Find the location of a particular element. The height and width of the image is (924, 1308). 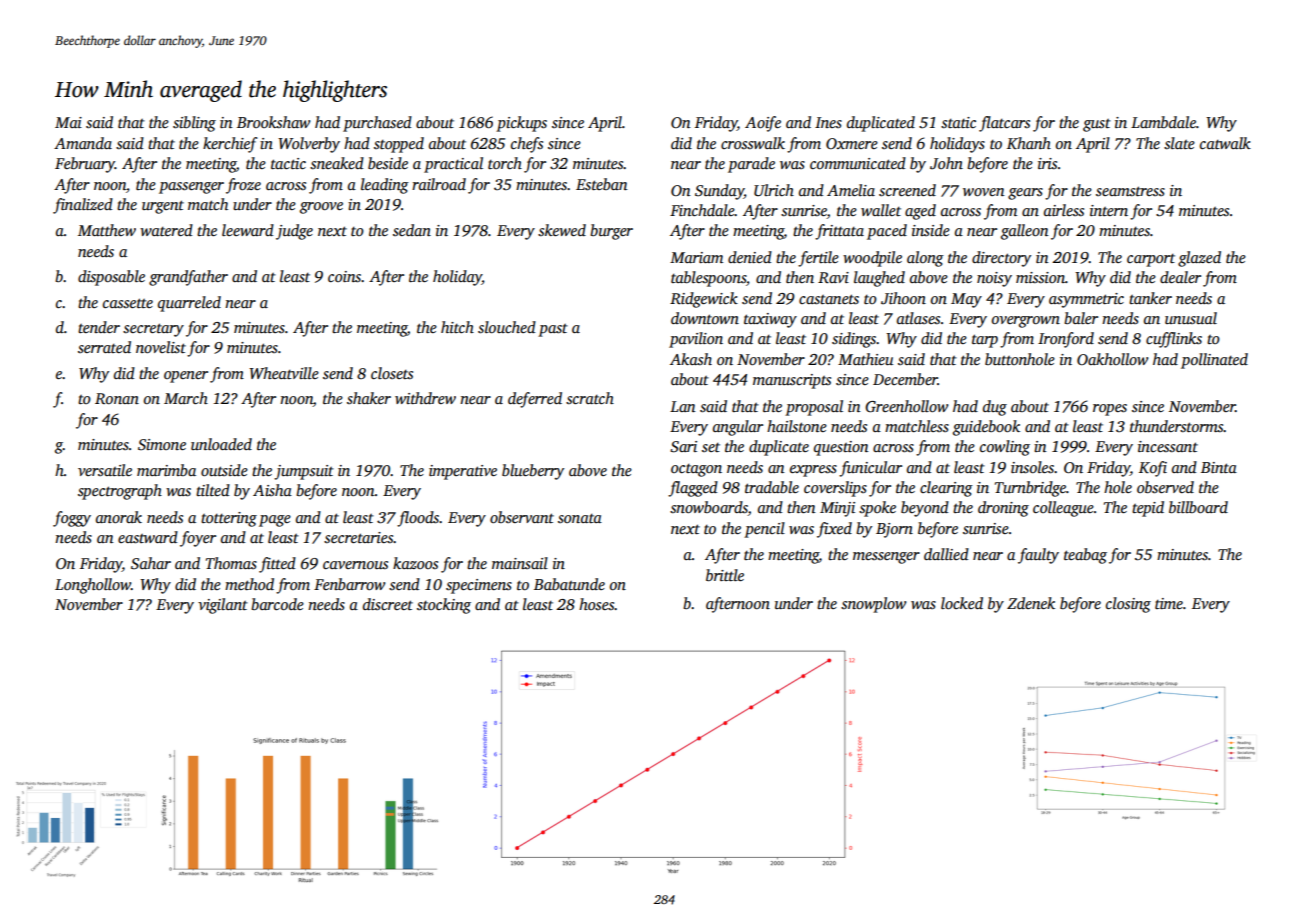

foggy is located at coordinates (72, 519).
